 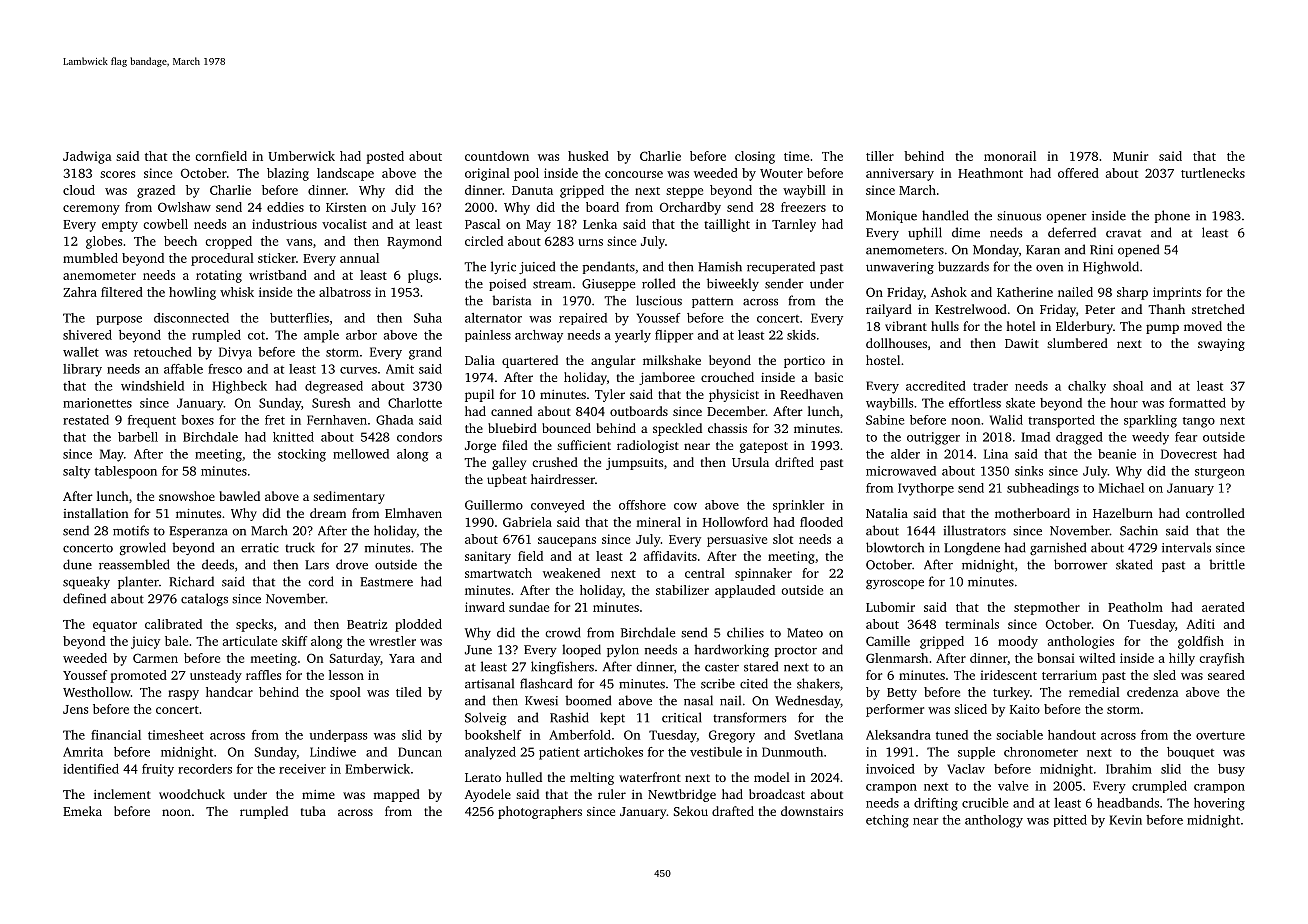 What do you see at coordinates (890, 769) in the screenshot?
I see `invoiced` at bounding box center [890, 769].
